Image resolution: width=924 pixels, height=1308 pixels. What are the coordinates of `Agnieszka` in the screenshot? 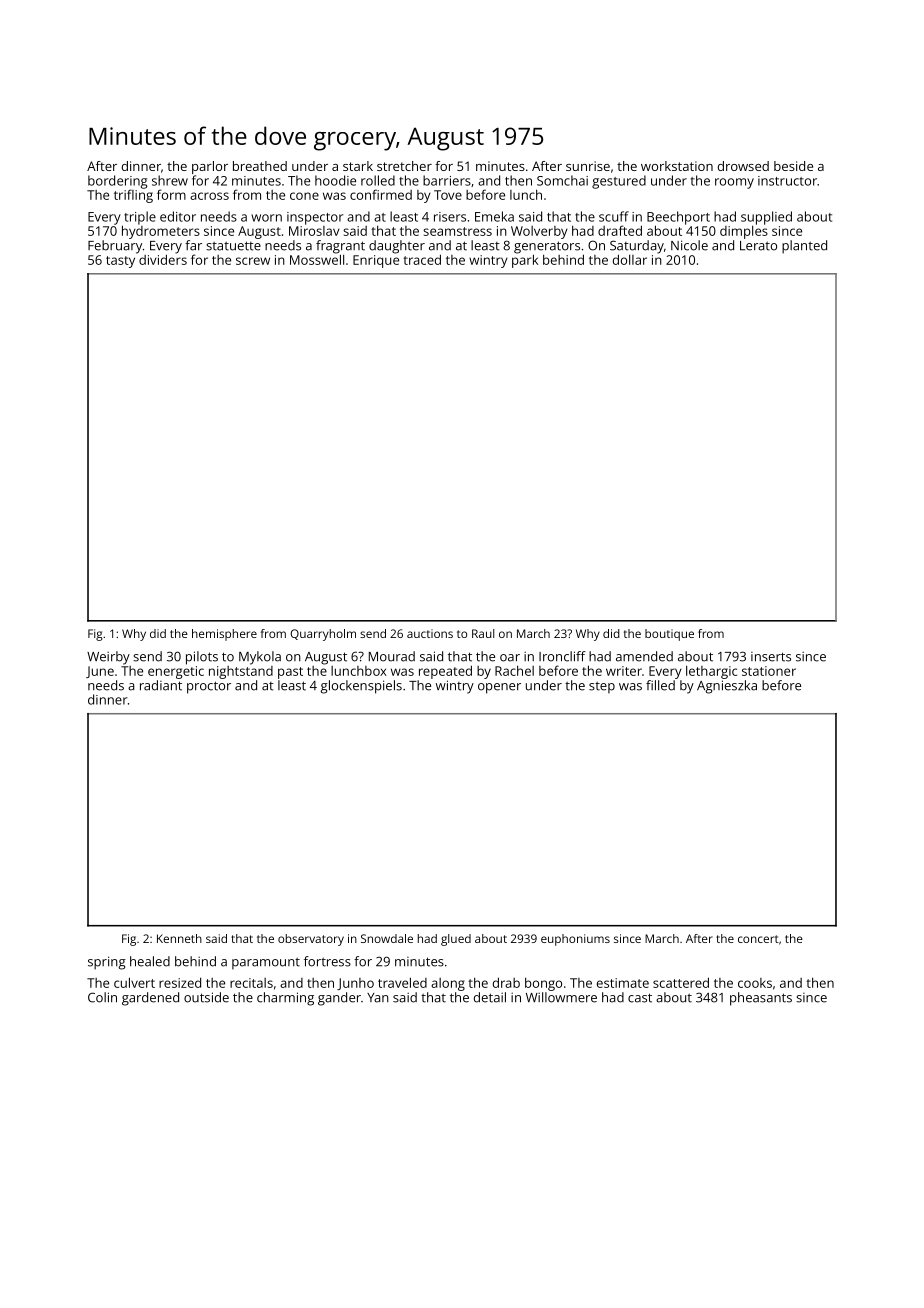 It's located at (727, 687).
